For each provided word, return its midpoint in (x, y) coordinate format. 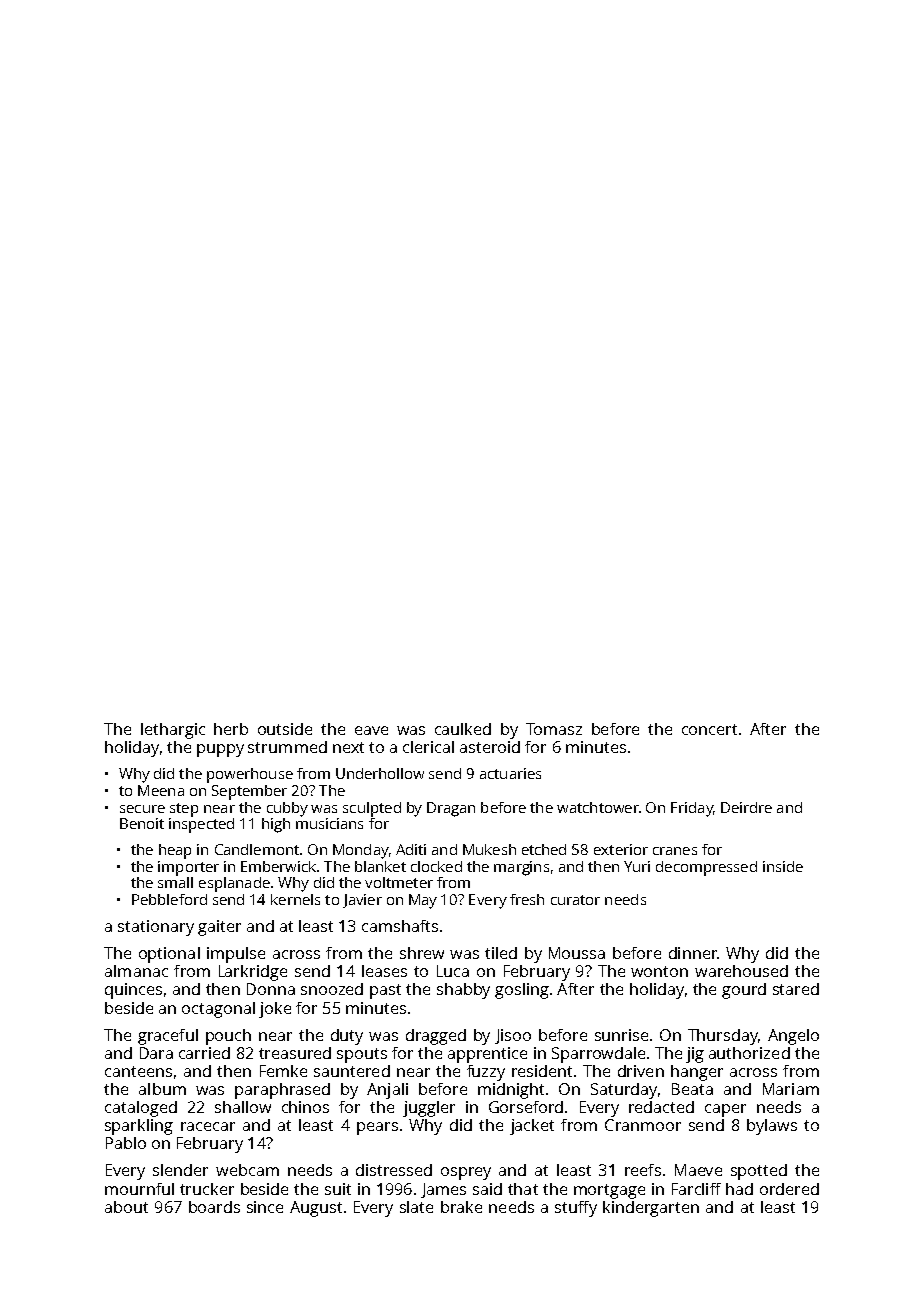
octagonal (218, 1010)
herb (231, 729)
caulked (463, 729)
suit (338, 1189)
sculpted (372, 809)
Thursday (723, 1037)
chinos (305, 1107)
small (175, 882)
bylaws (772, 1127)
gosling (522, 991)
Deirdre (746, 807)
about (126, 1207)
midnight (511, 1091)
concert (709, 729)
